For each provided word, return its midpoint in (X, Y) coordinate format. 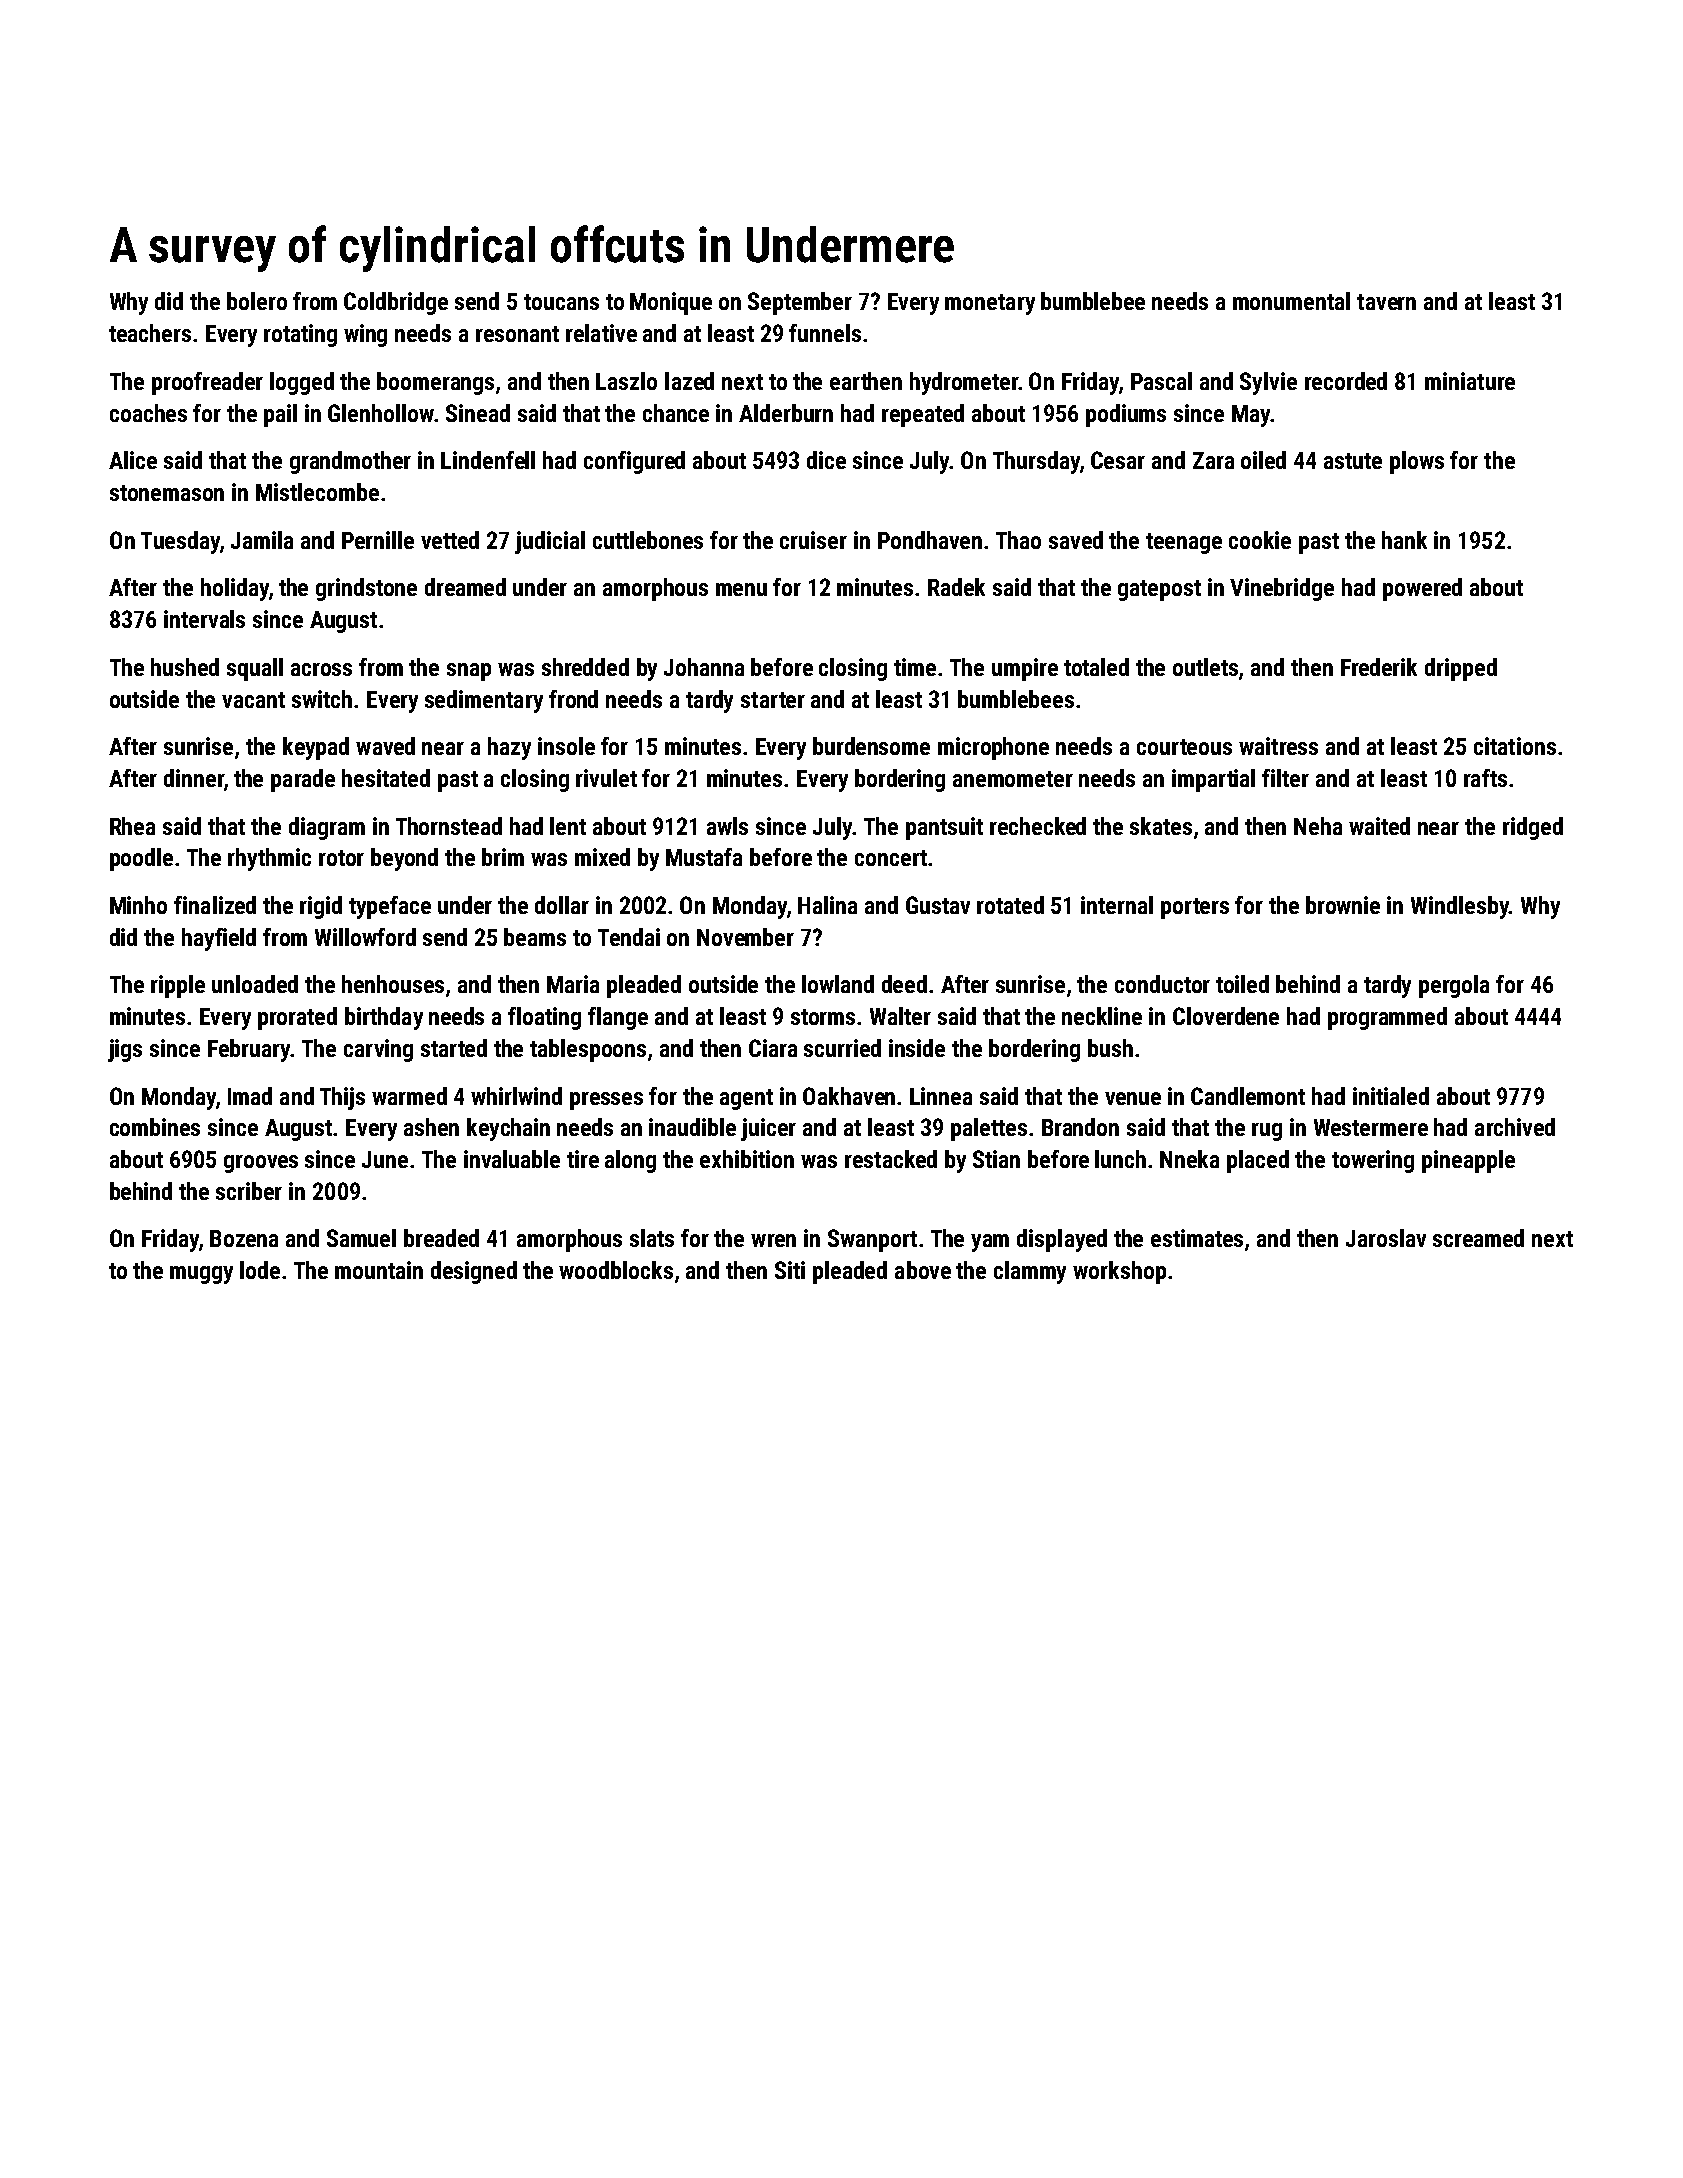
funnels (825, 333)
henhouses (393, 984)
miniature (1470, 381)
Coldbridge (396, 303)
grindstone (366, 589)
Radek (956, 587)
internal (1117, 905)
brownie (1343, 905)
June (385, 1159)
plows (1417, 462)
